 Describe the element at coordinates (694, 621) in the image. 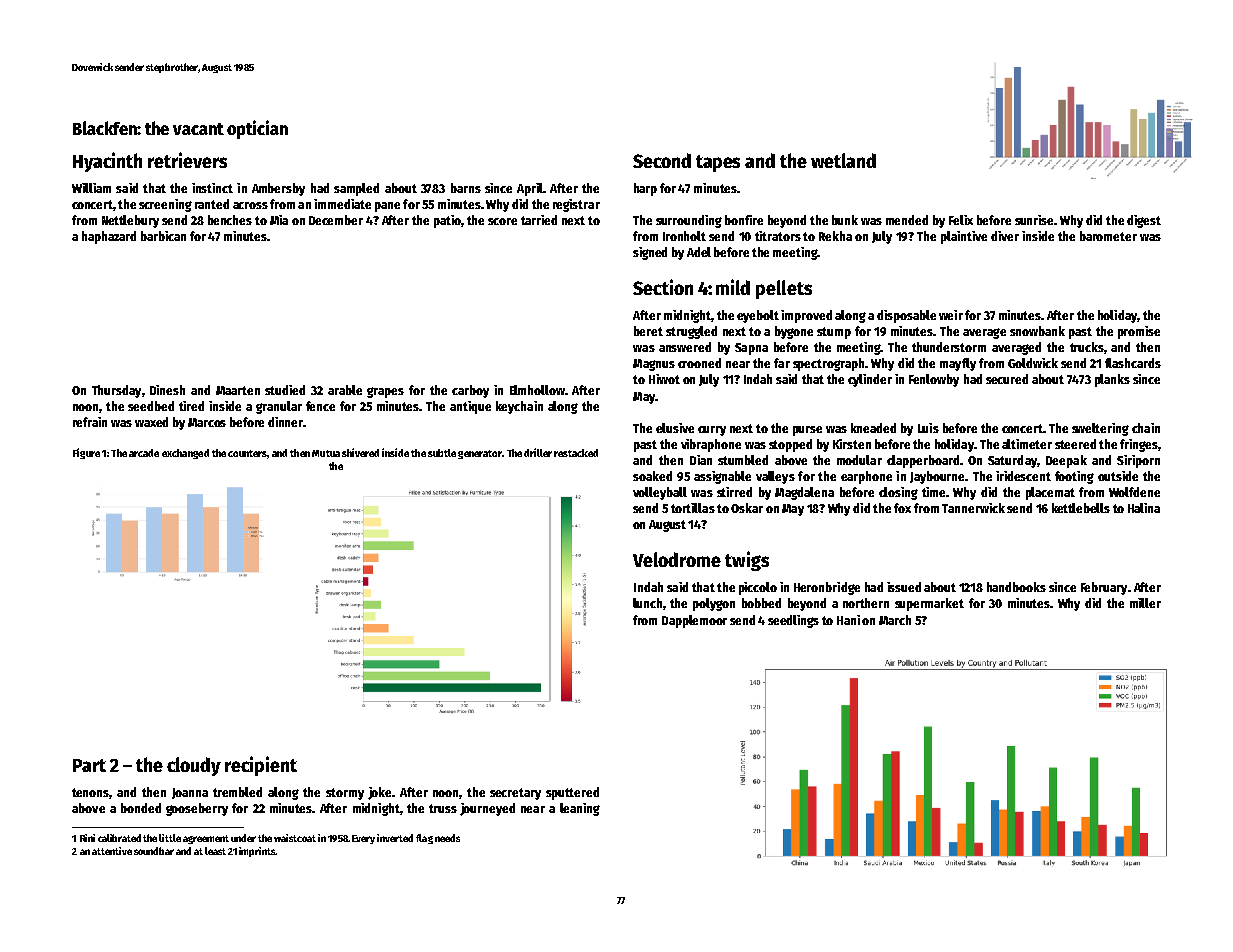

I see `Dapplemoor` at that location.
